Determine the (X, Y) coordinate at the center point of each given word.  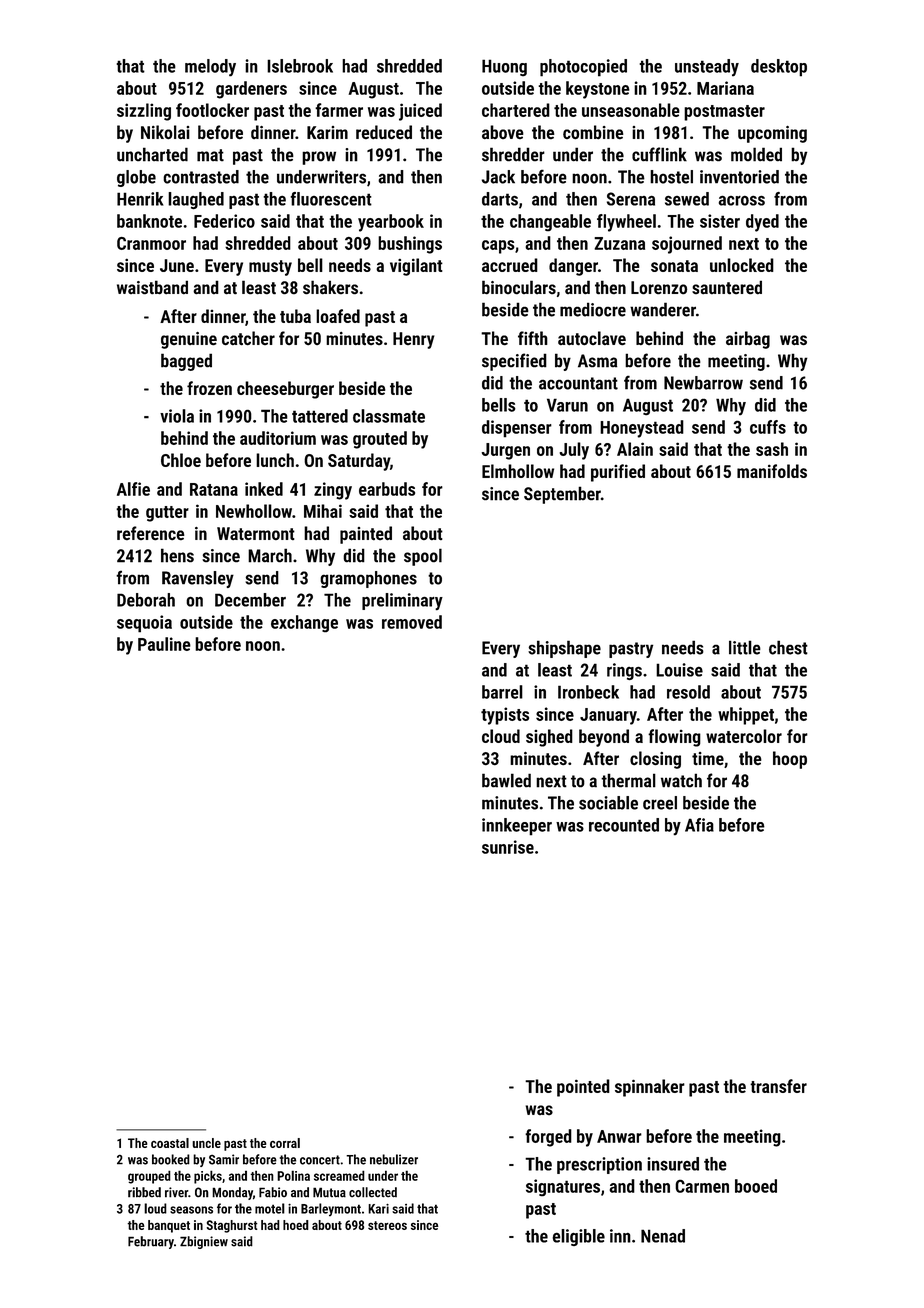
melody (210, 68)
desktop (779, 68)
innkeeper (517, 827)
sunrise (508, 847)
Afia (699, 825)
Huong (504, 67)
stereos (387, 1225)
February (151, 1242)
